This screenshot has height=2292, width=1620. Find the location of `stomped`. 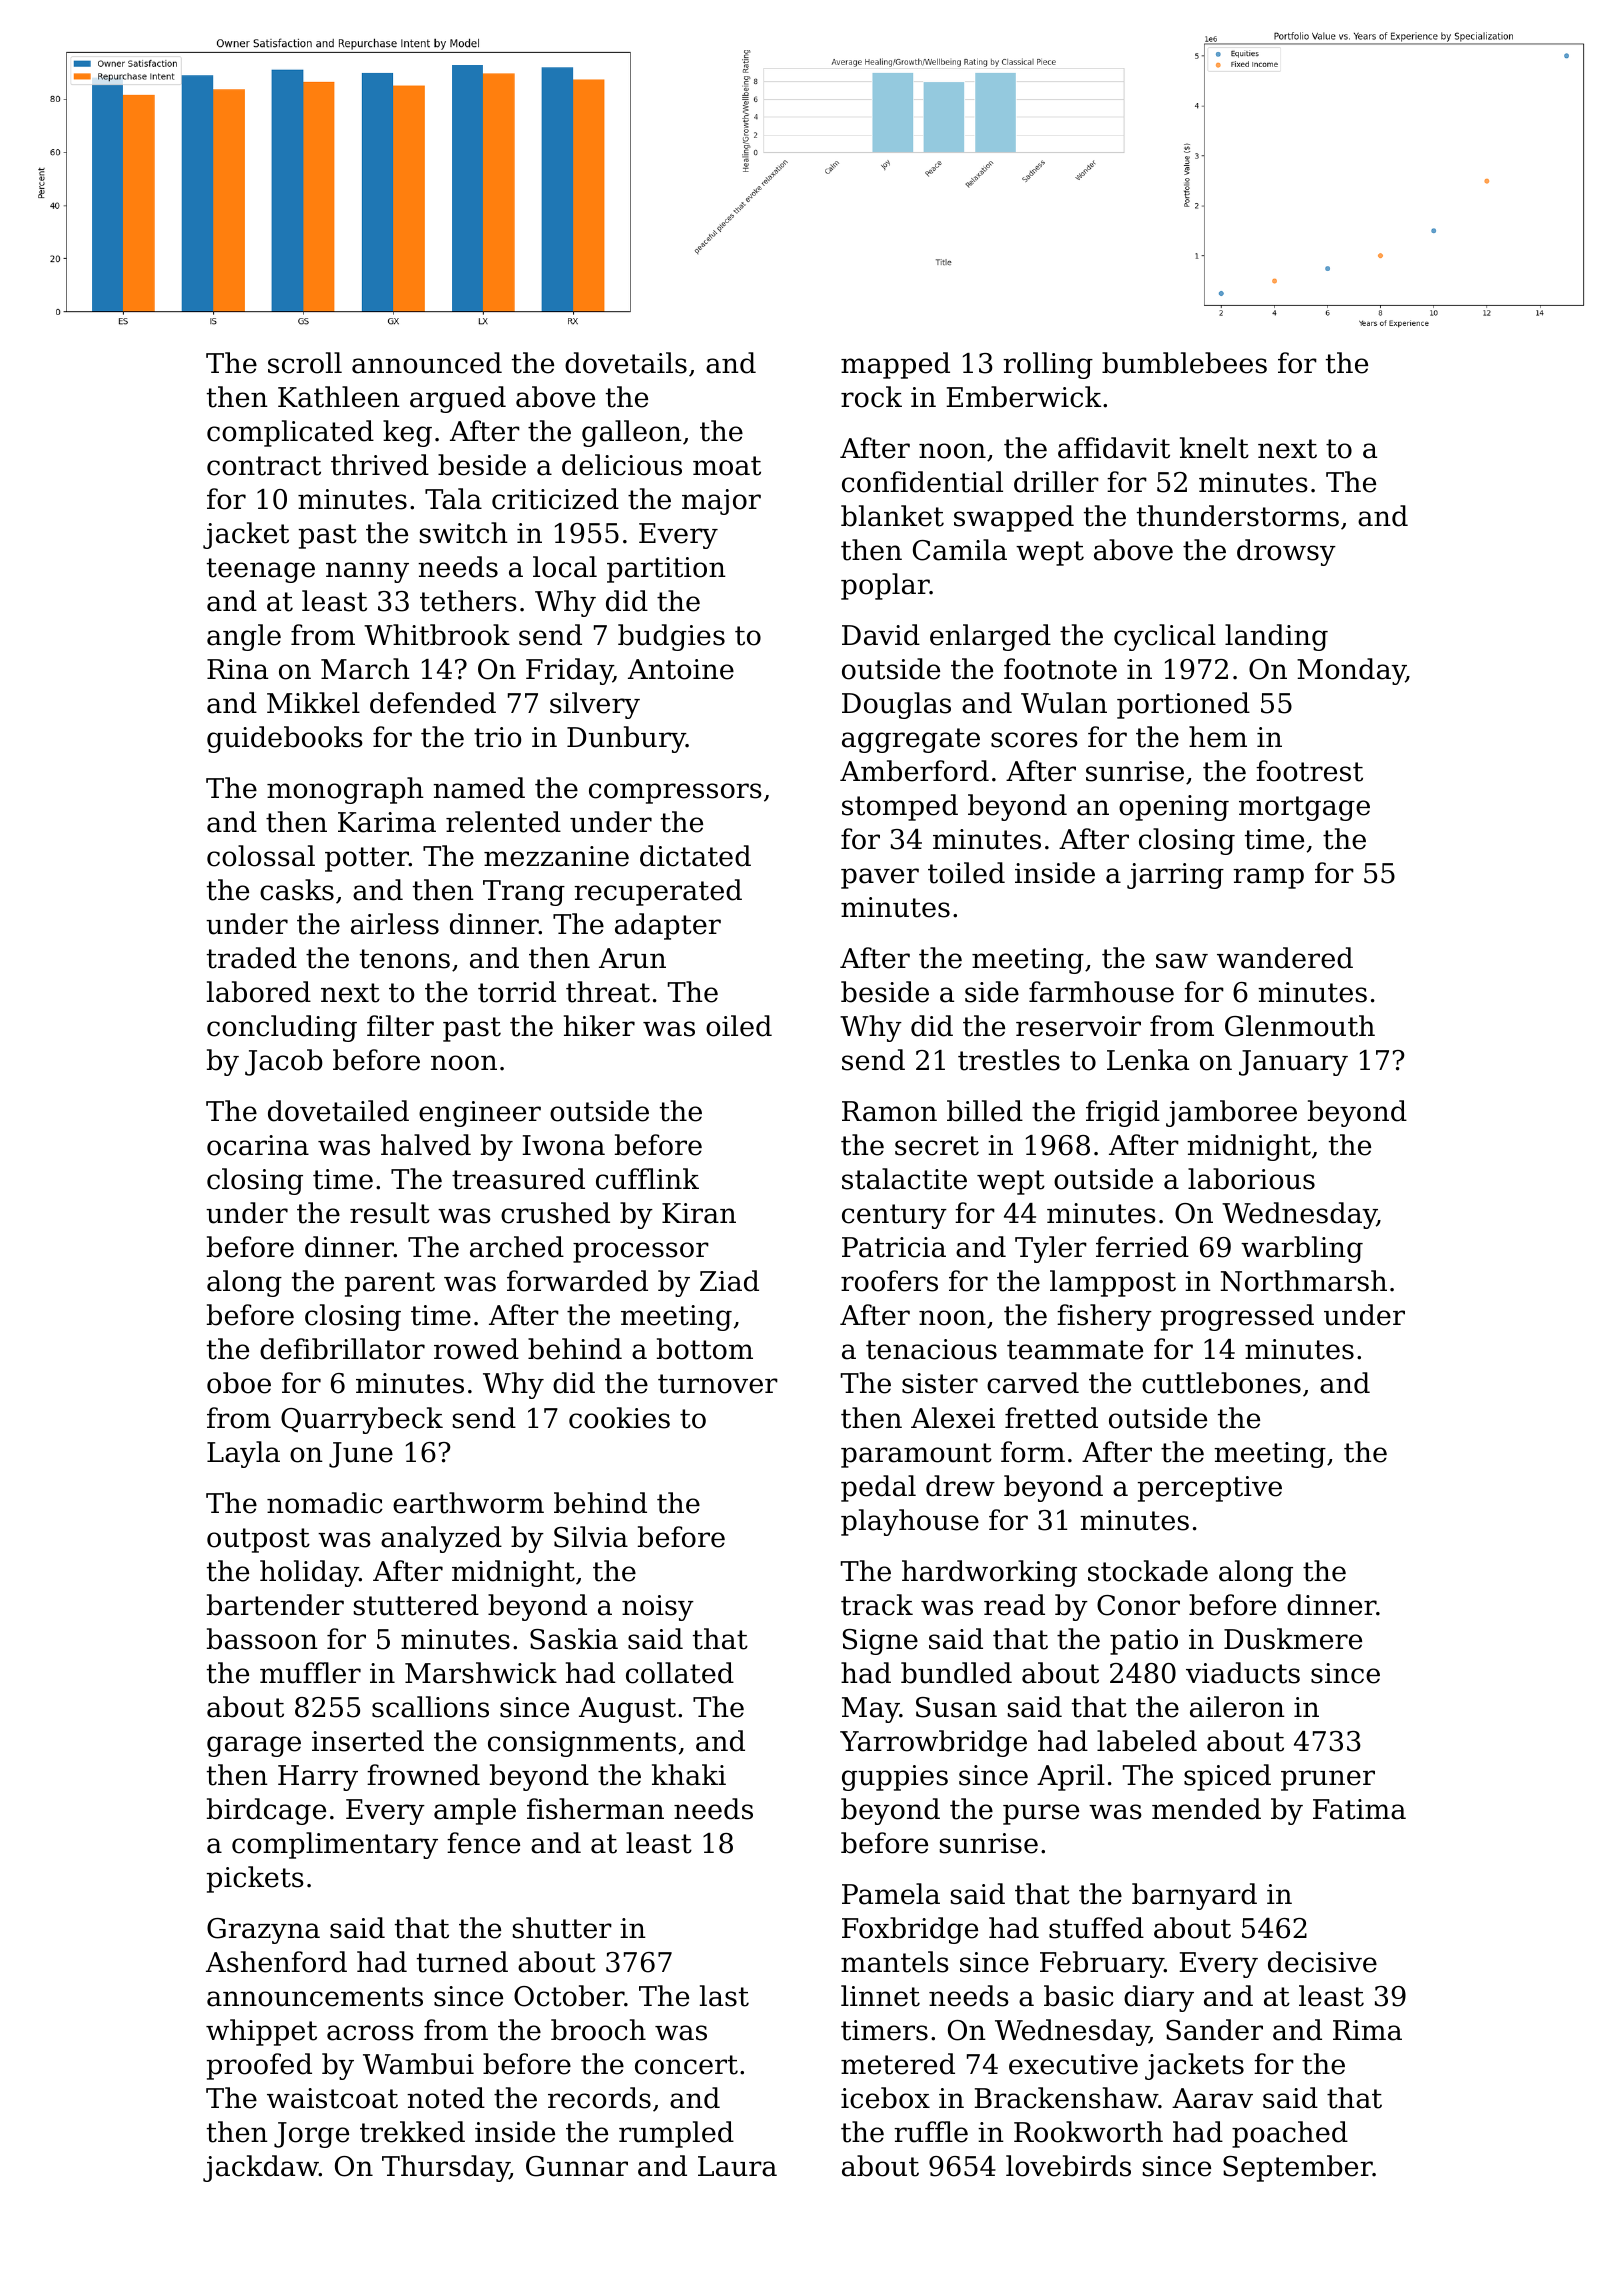

stomped is located at coordinates (900, 807).
